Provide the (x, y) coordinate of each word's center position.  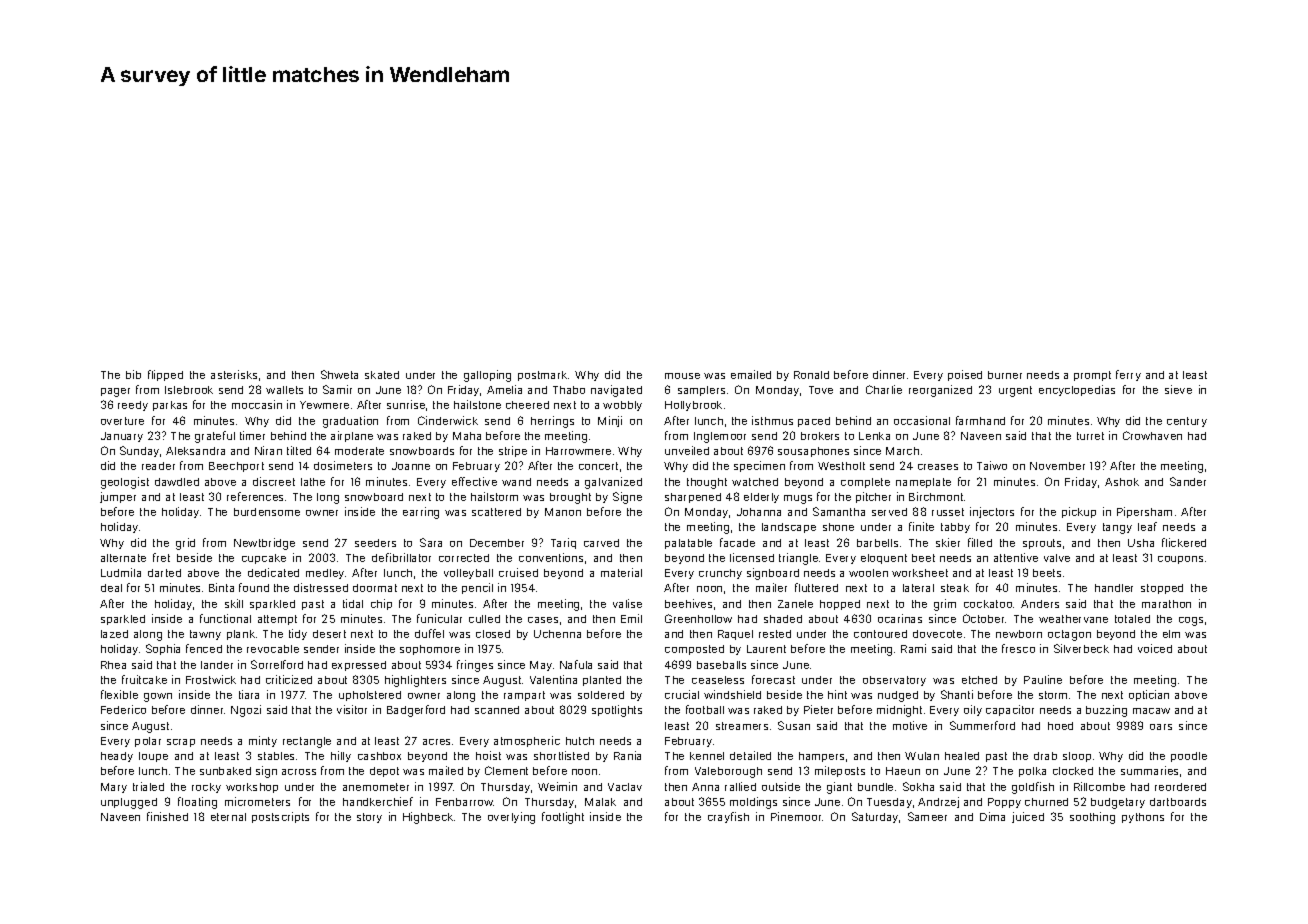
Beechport (236, 467)
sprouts (1042, 544)
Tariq (563, 543)
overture (122, 421)
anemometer (376, 787)
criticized (289, 679)
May (541, 666)
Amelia (504, 389)
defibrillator (401, 557)
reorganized (940, 391)
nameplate (923, 483)
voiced (1155, 648)
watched (755, 482)
